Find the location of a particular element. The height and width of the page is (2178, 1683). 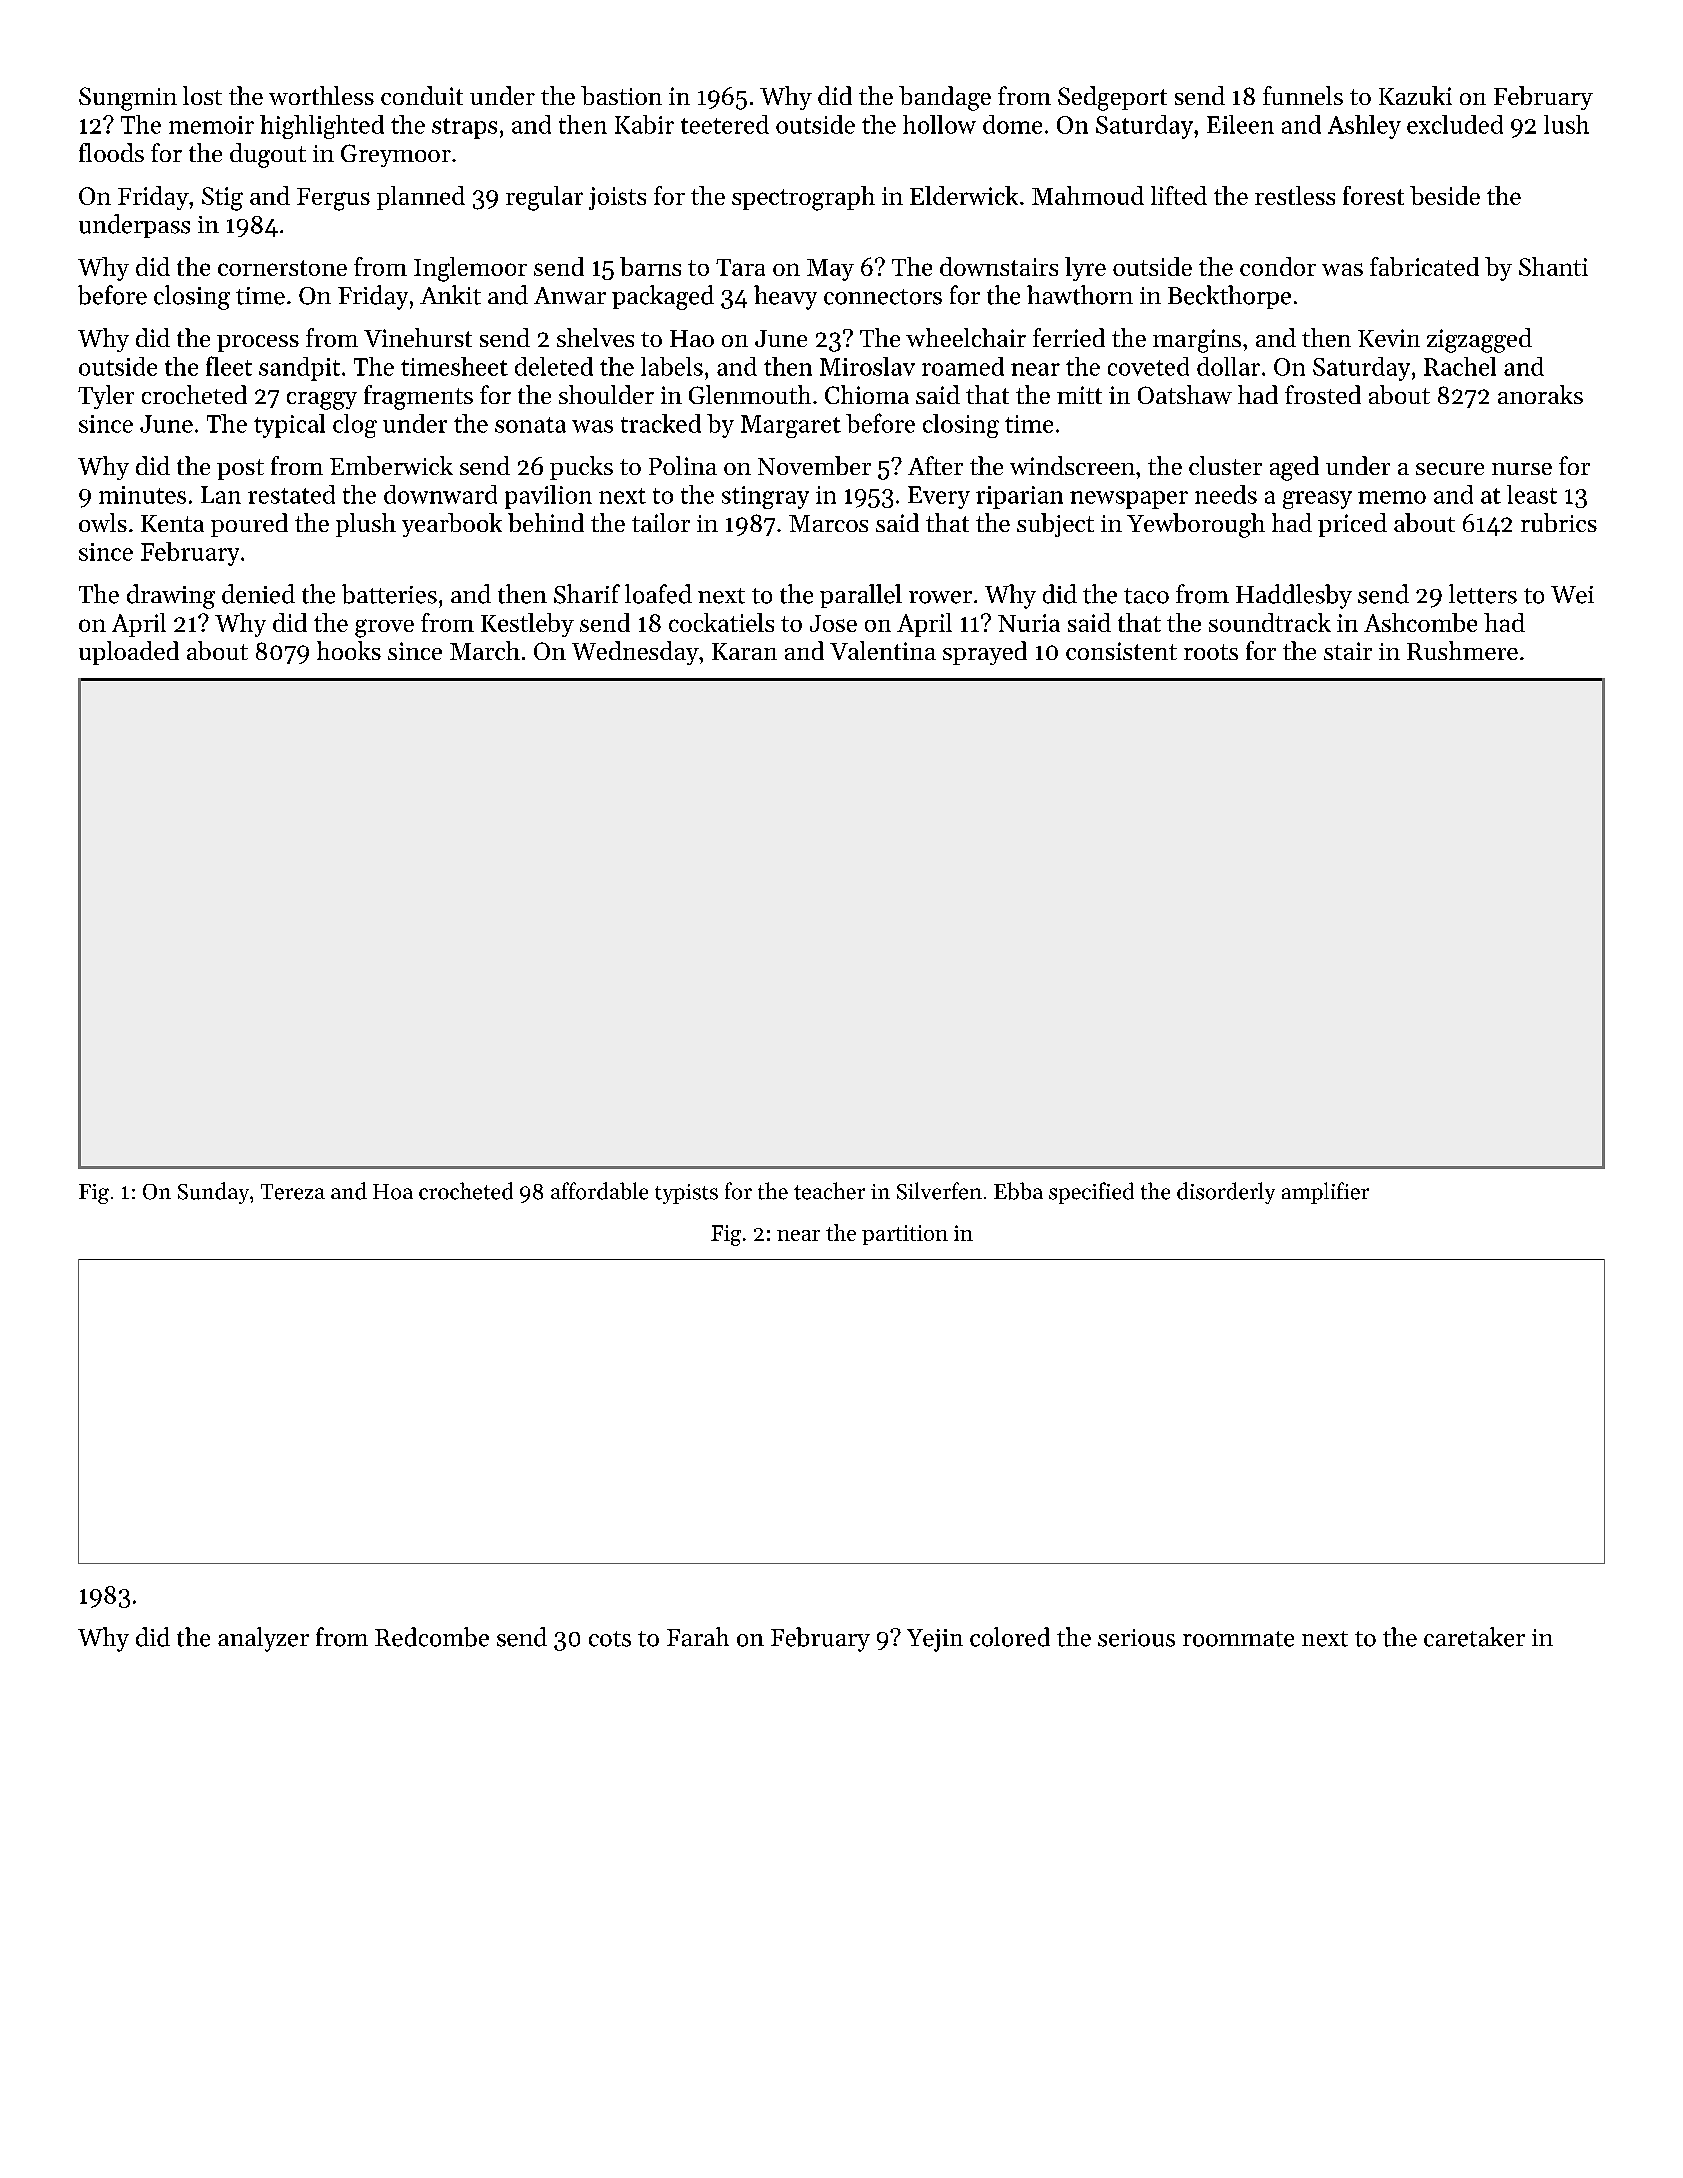

drawing is located at coordinates (171, 596).
